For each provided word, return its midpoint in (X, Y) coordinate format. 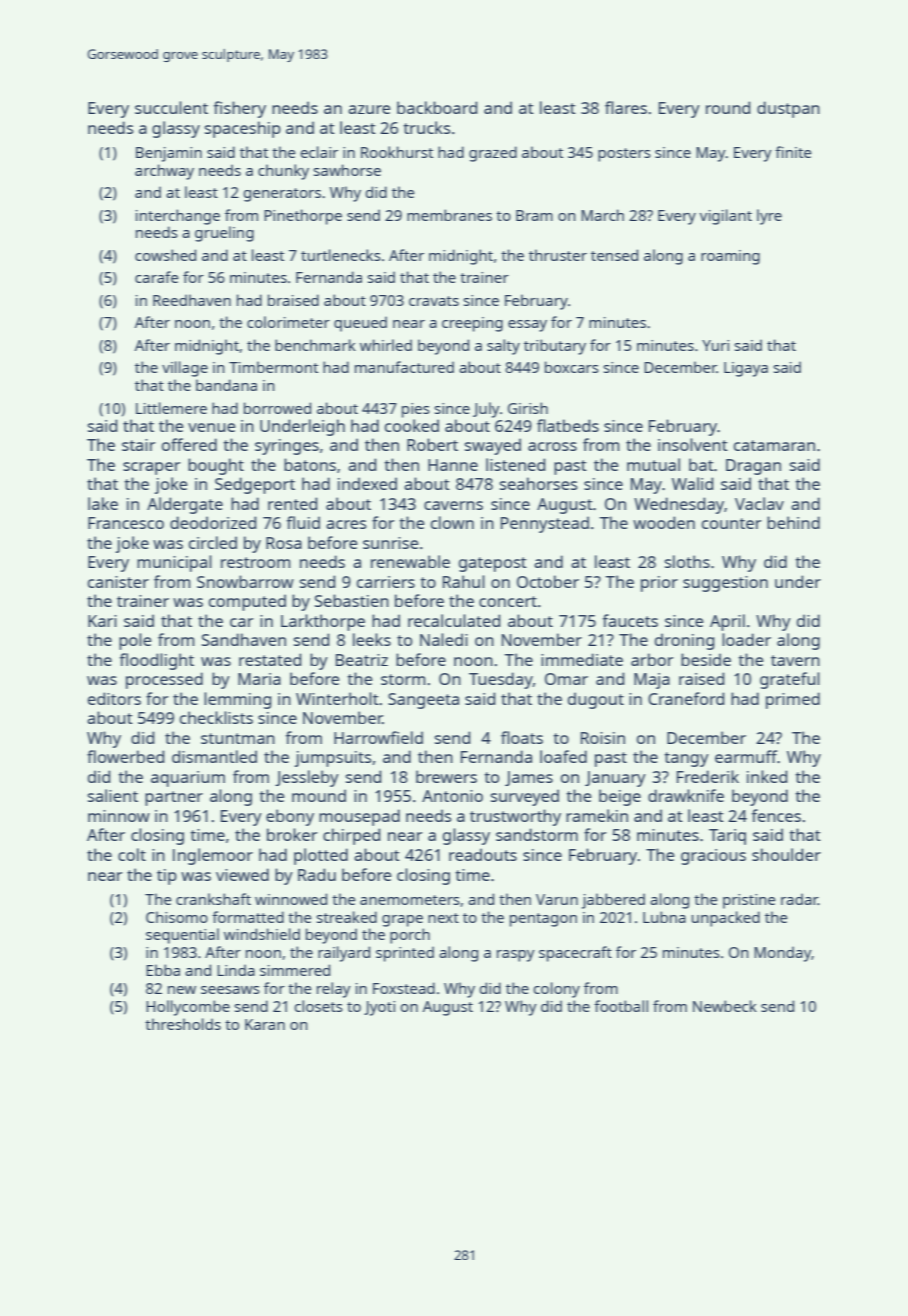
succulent (171, 107)
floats (522, 737)
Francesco (126, 523)
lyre (769, 217)
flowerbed (125, 756)
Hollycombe (188, 1008)
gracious (713, 857)
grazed (493, 154)
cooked (412, 425)
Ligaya (746, 369)
